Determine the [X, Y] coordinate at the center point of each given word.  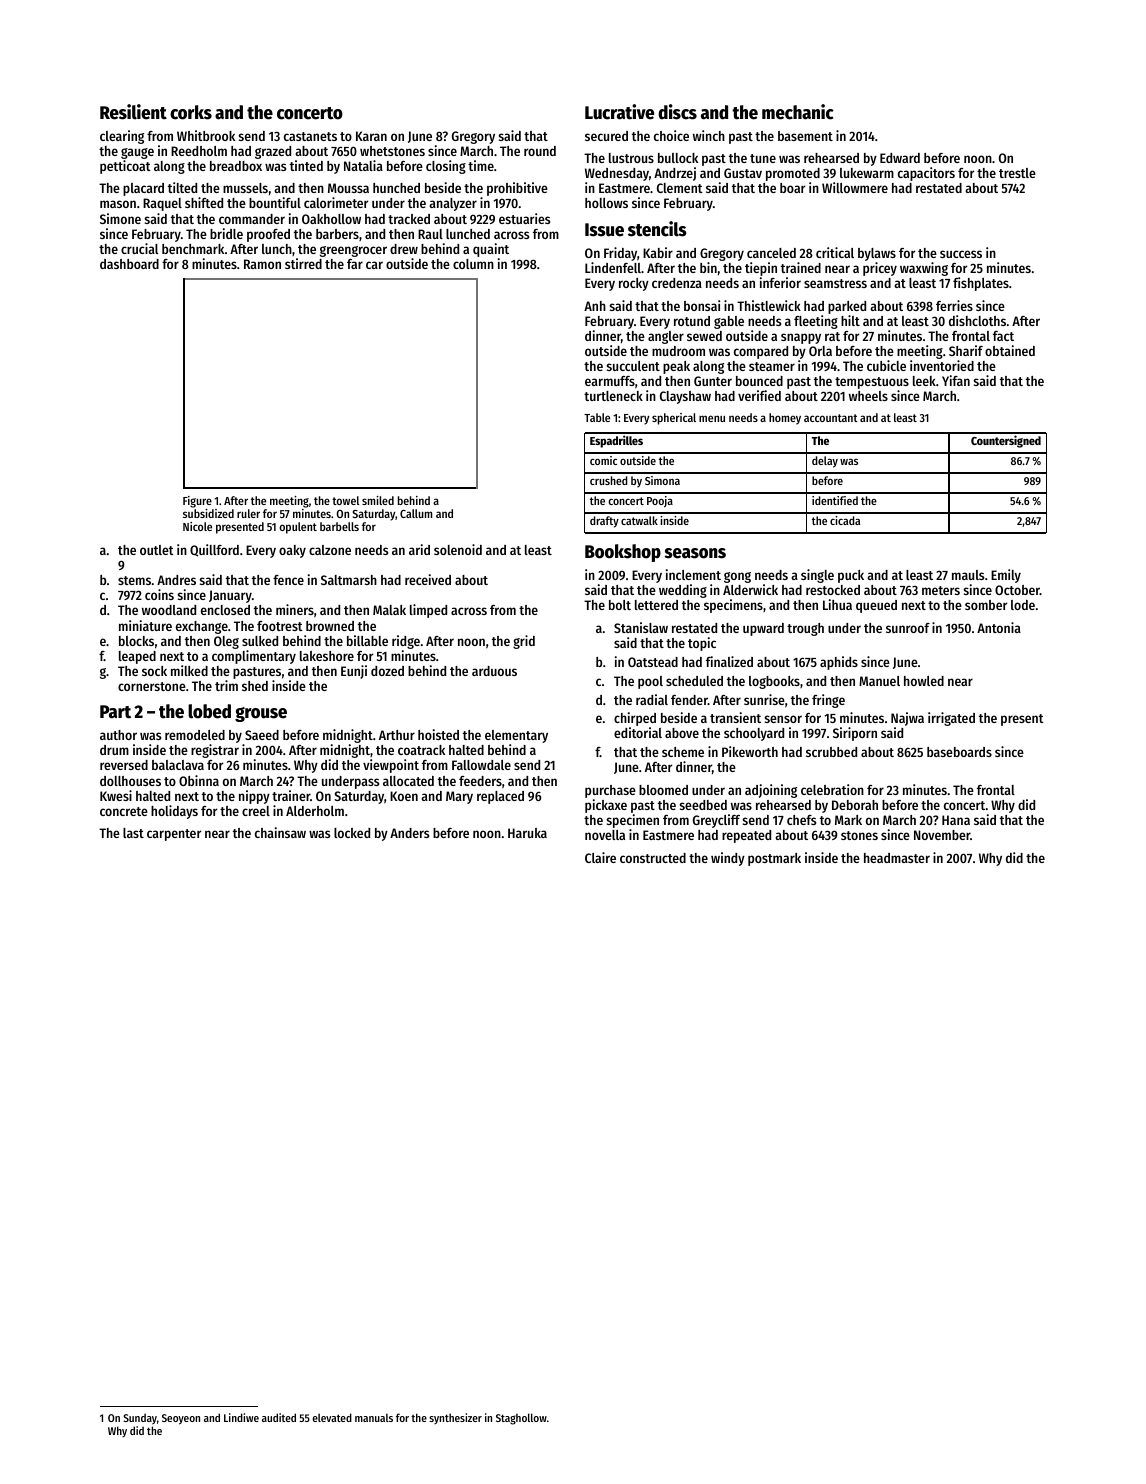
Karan [371, 136]
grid [524, 642]
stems [134, 580]
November [942, 835]
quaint [491, 250]
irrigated [951, 719]
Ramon [262, 264]
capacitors [926, 174]
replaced [500, 797]
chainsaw [280, 832]
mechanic [798, 112]
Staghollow [521, 1419]
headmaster [897, 858]
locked [352, 833]
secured [606, 136]
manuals [374, 1418]
